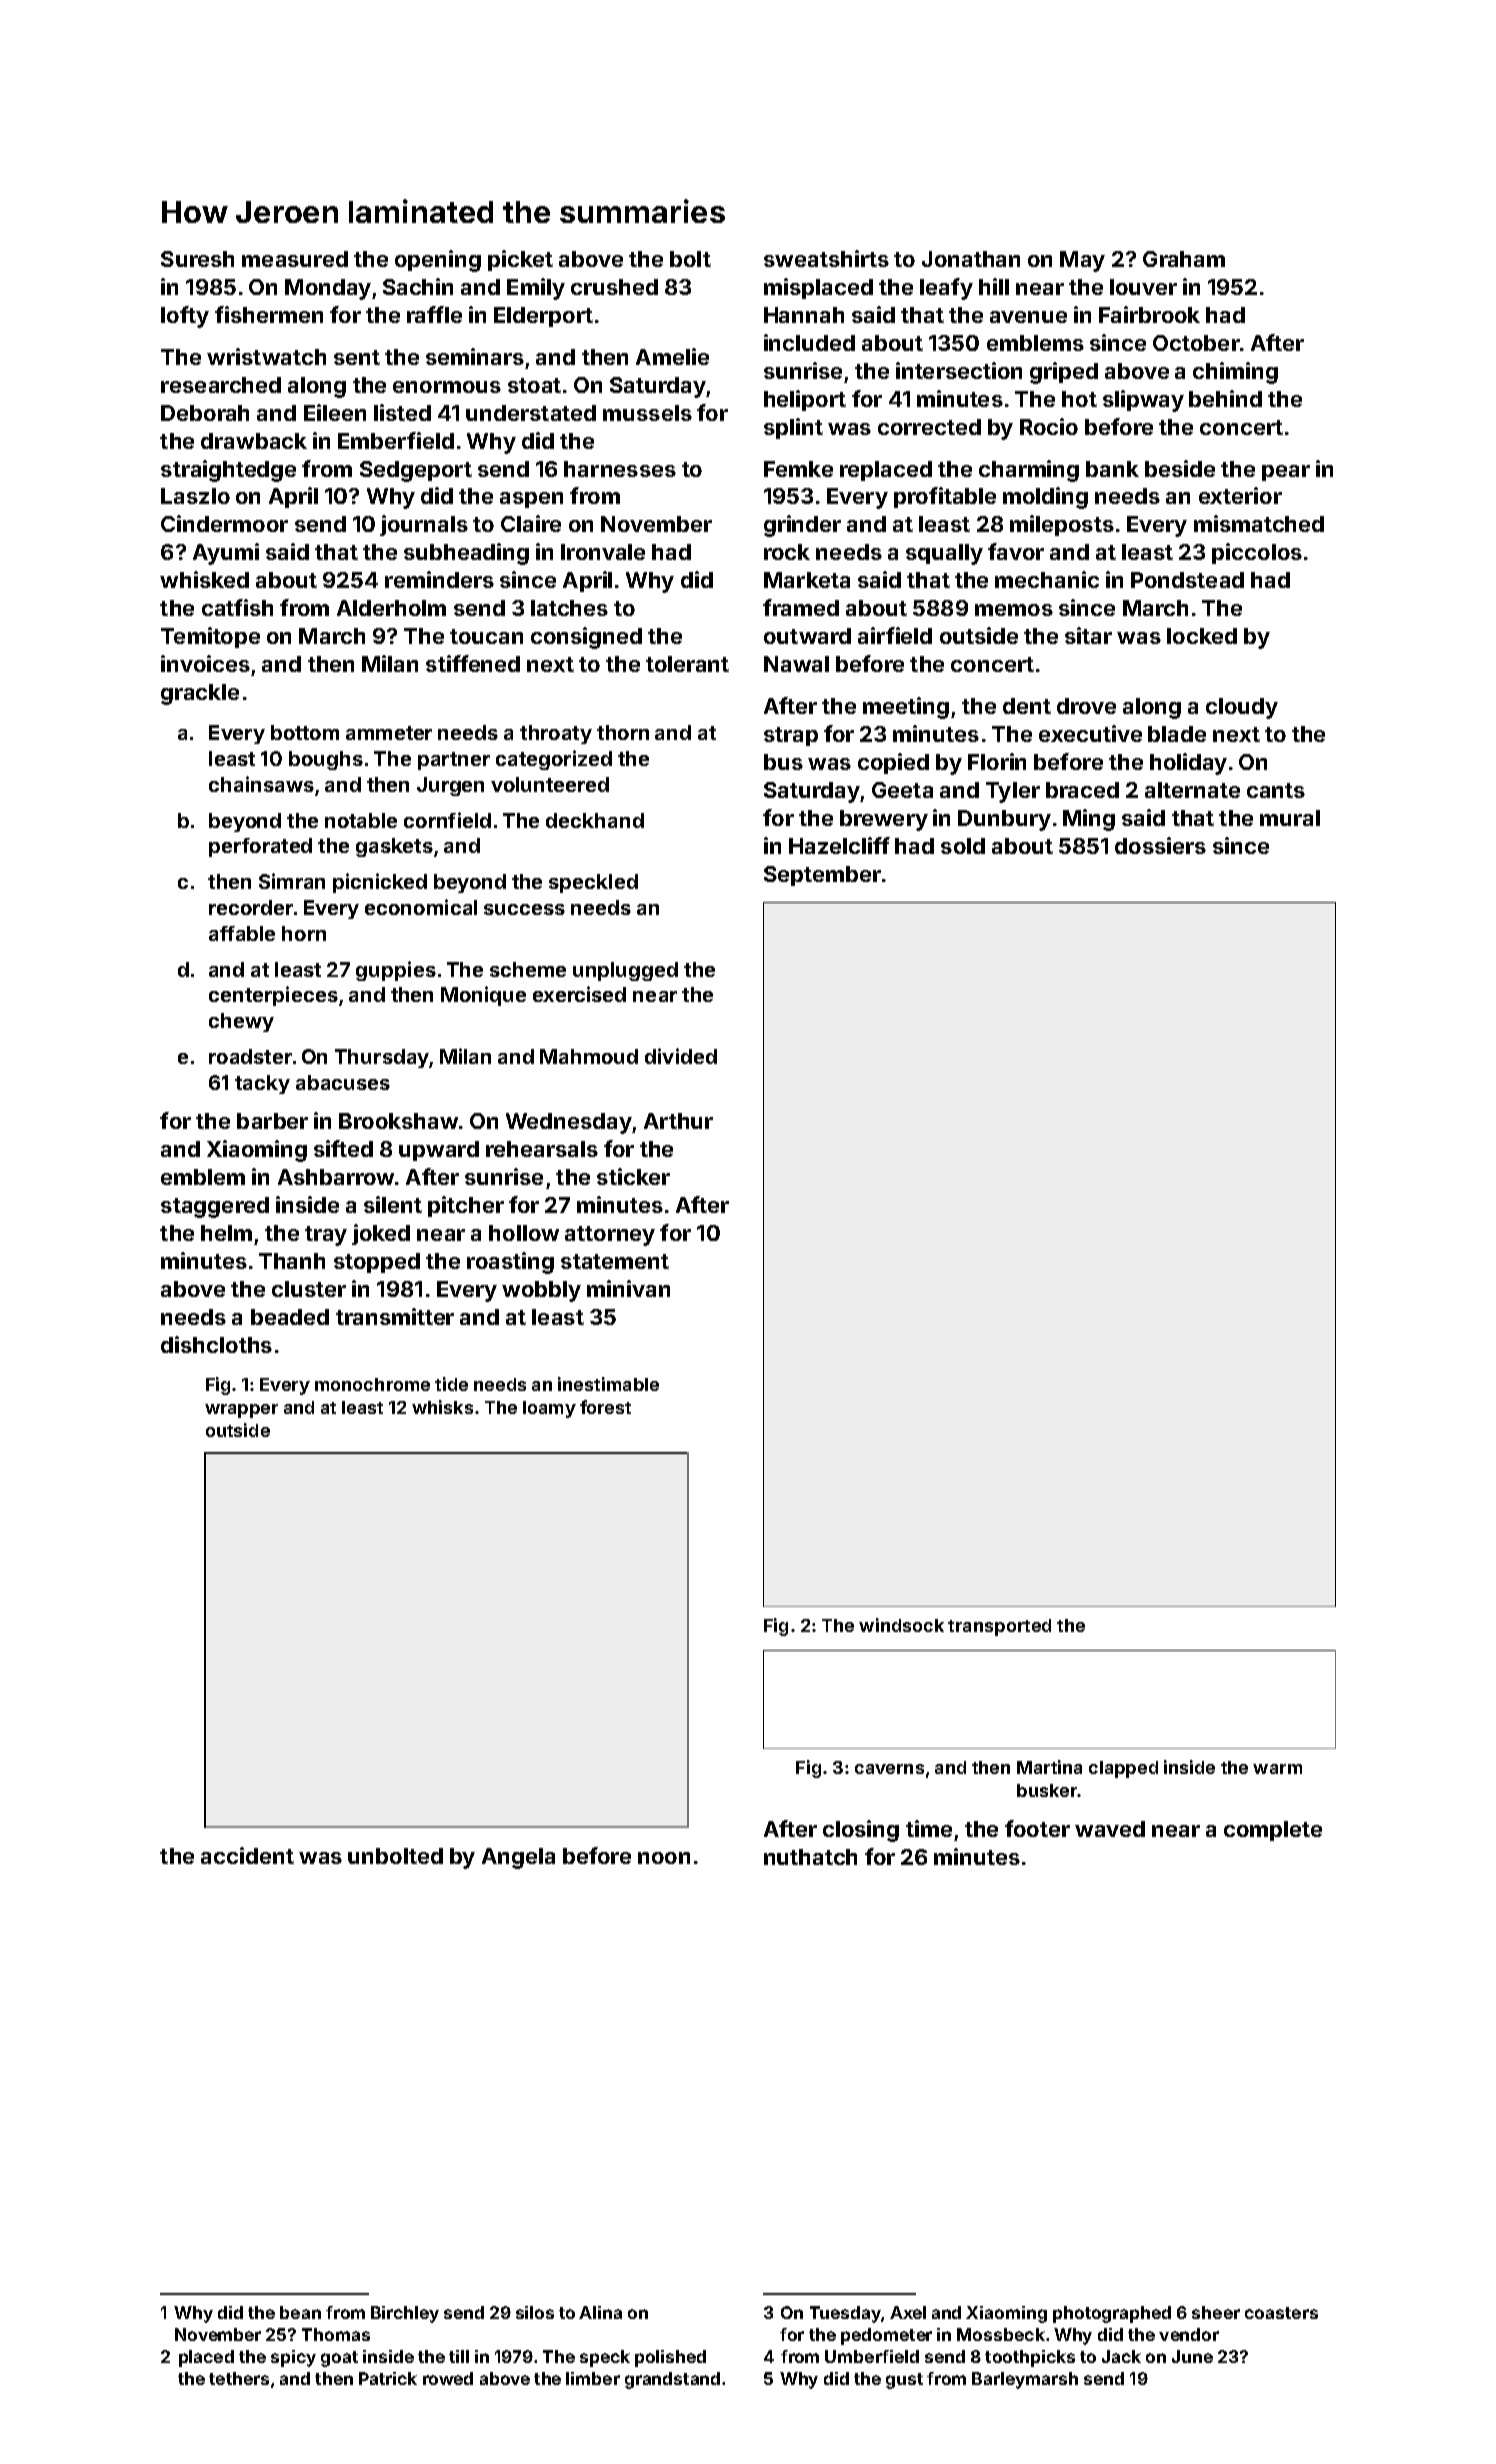  Describe the element at coordinates (372, 1384) in the image. I see `monochrome` at that location.
